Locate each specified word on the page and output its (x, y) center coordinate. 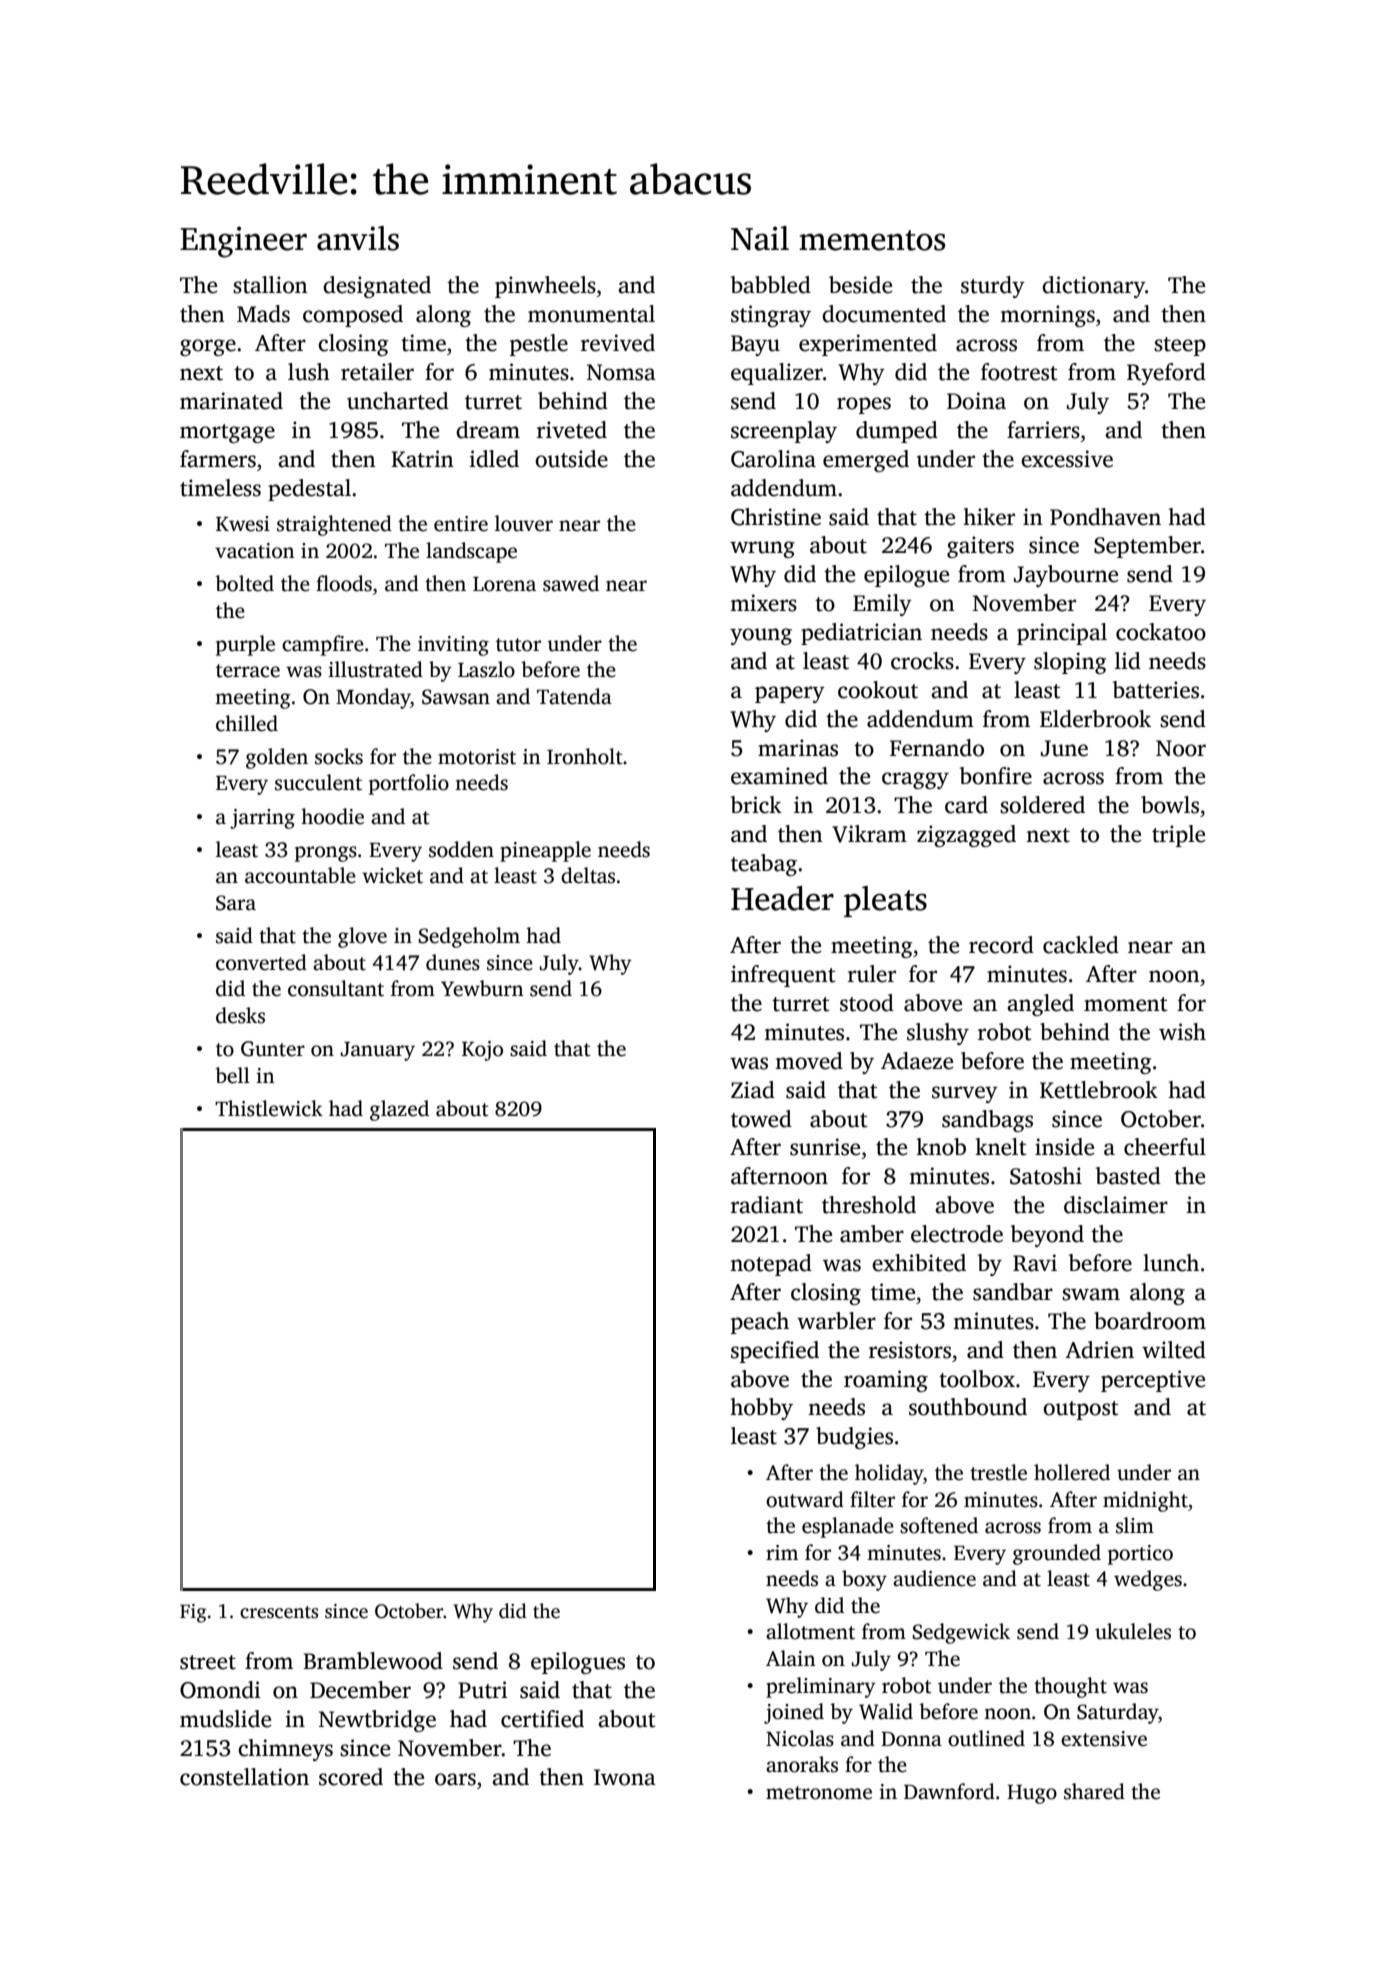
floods (344, 583)
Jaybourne (1066, 576)
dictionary (1093, 287)
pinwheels (545, 287)
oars (455, 1779)
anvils (358, 238)
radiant (767, 1205)
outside (571, 459)
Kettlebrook (1099, 1090)
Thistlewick (269, 1108)
